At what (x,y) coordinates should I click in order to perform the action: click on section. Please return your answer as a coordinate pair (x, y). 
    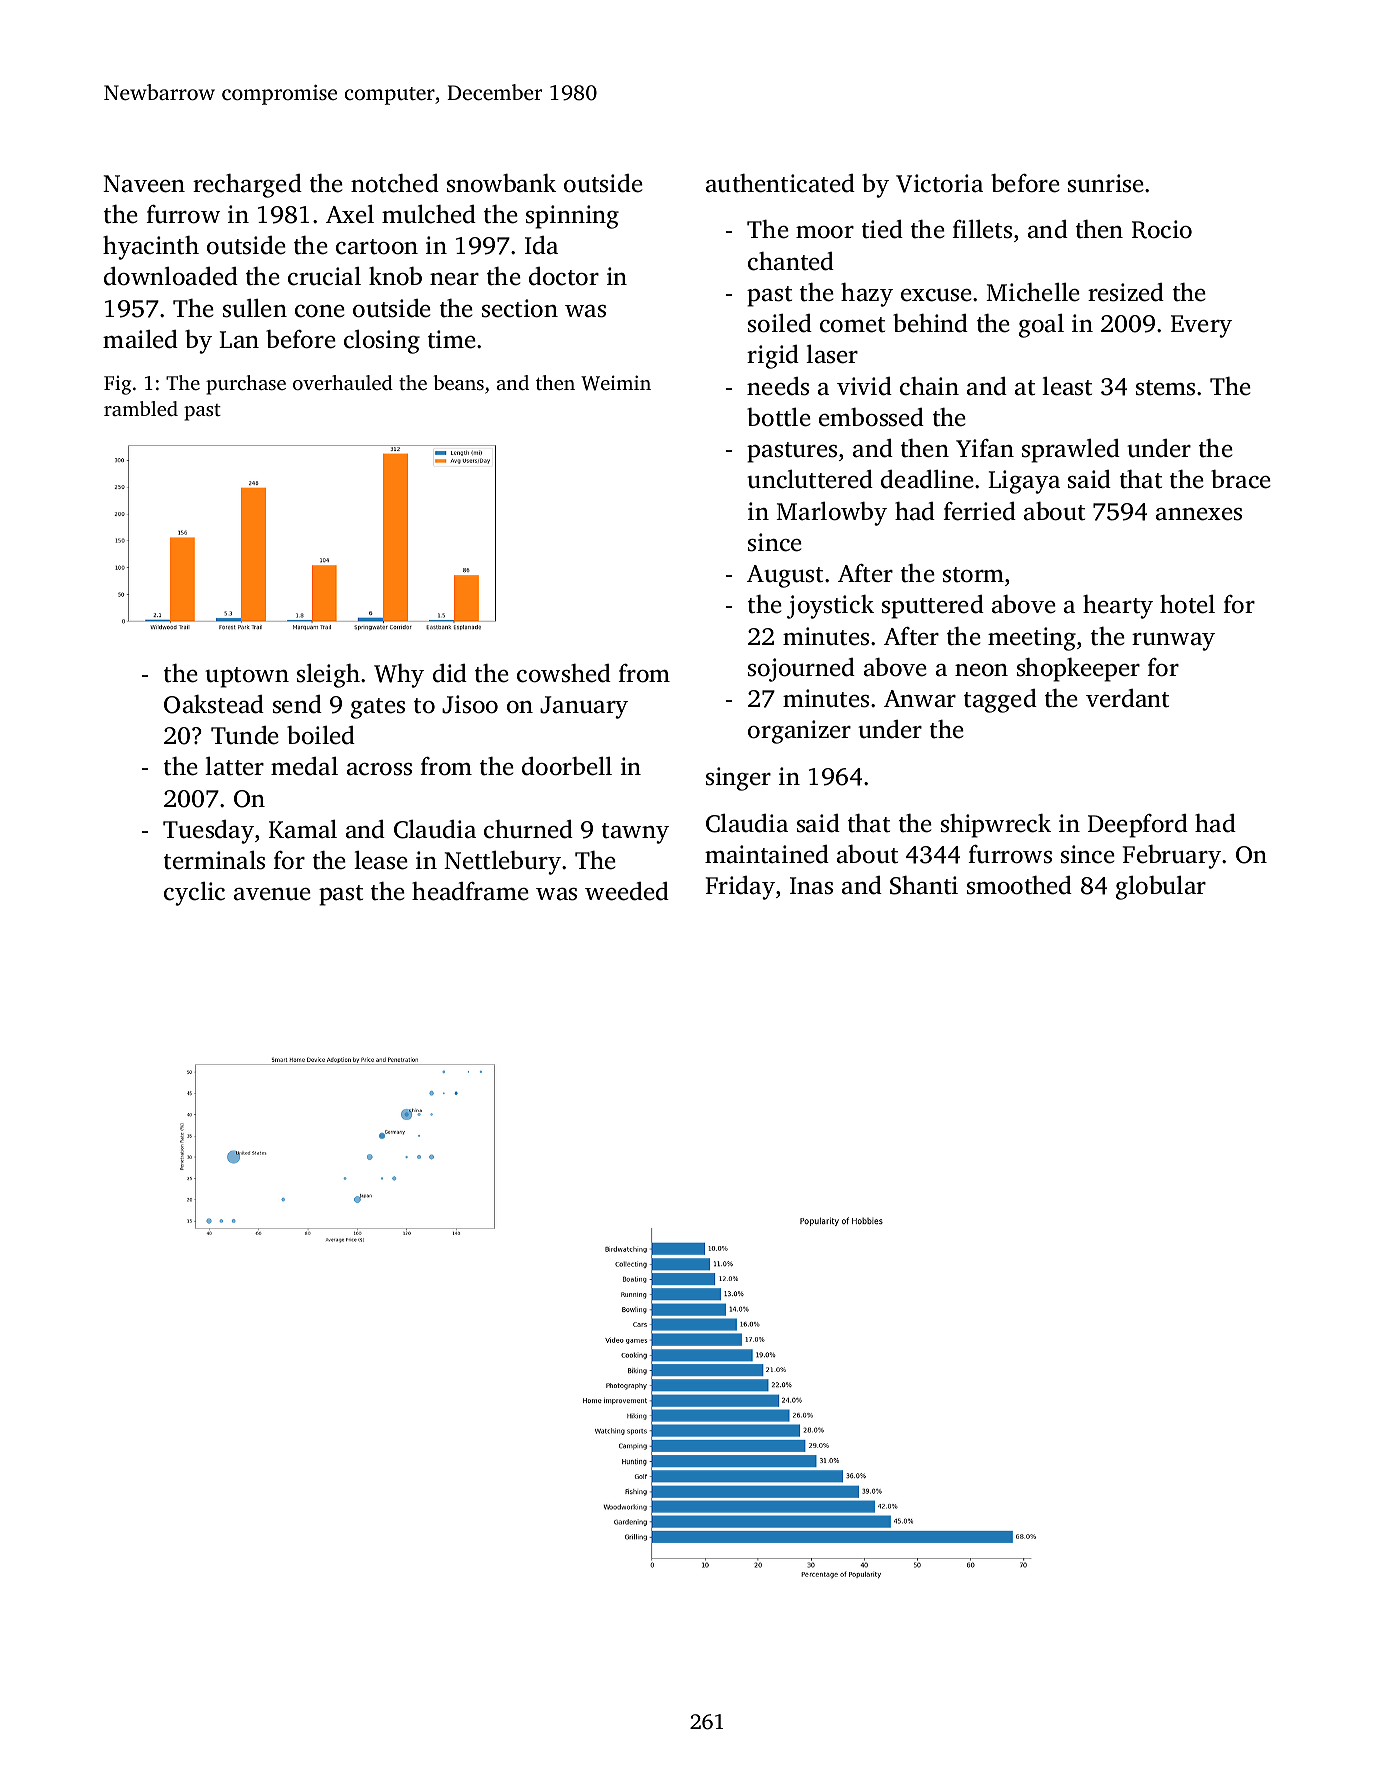
    Looking at the image, I should click on (520, 308).
